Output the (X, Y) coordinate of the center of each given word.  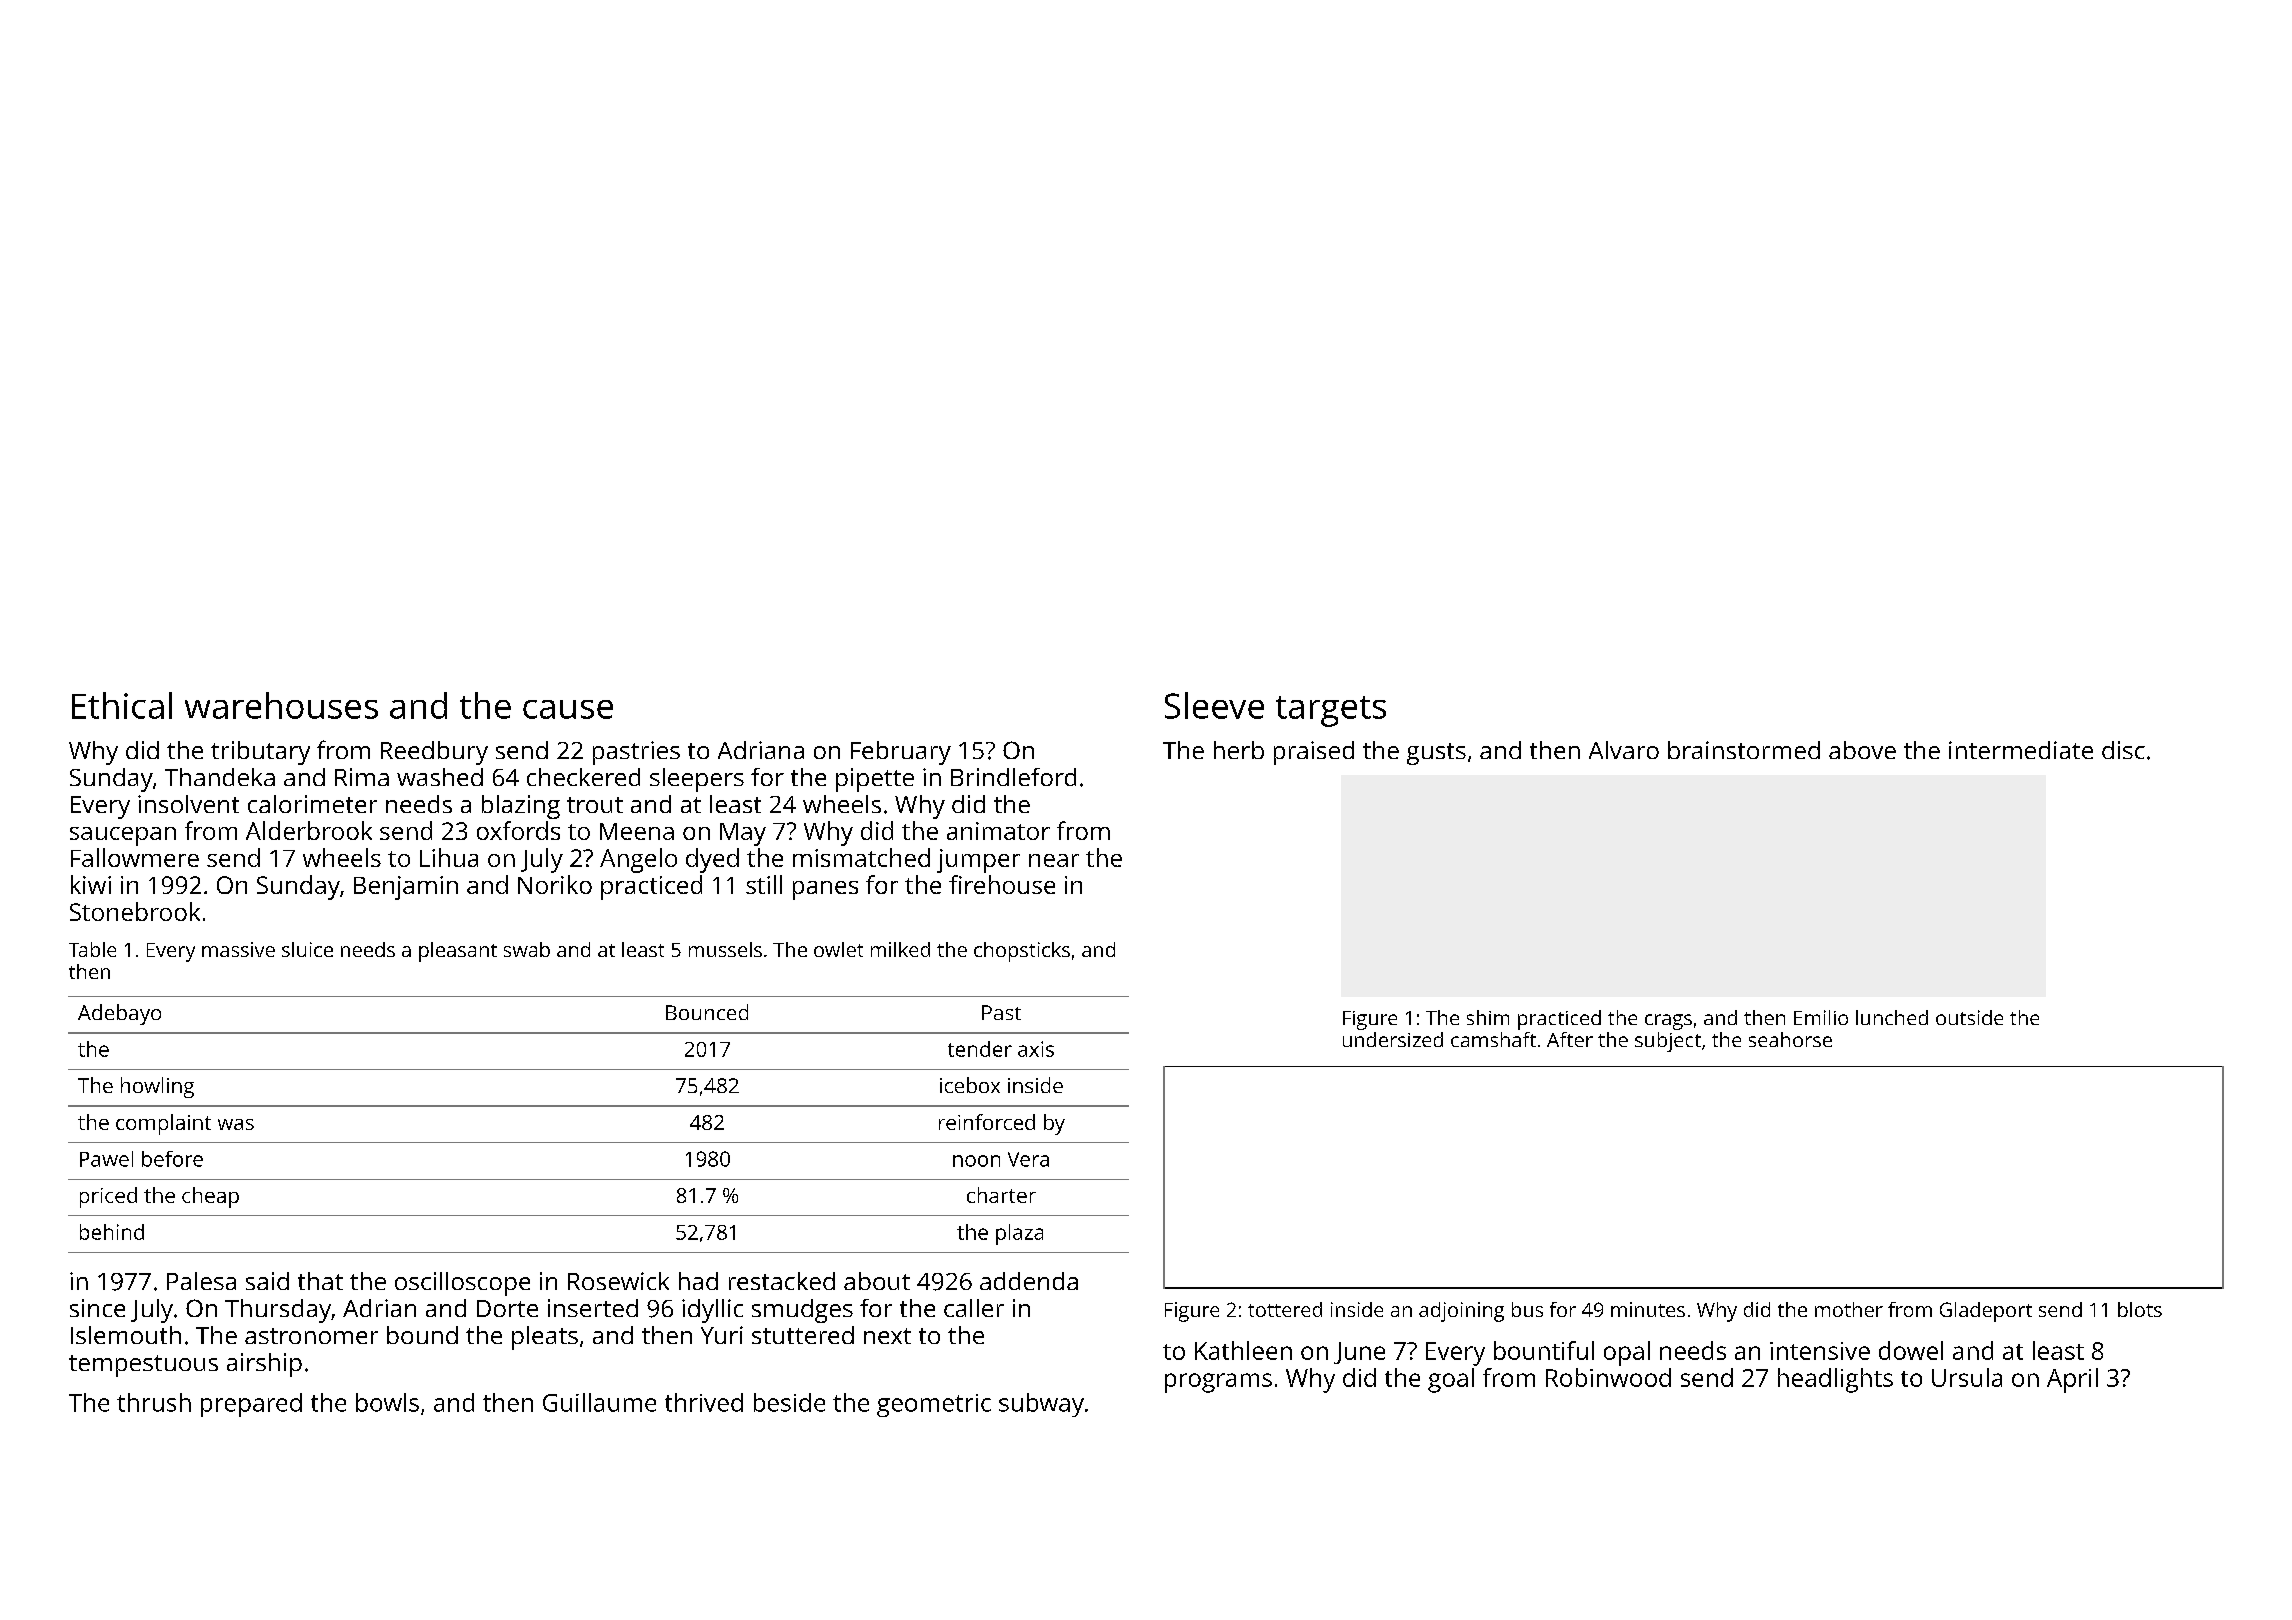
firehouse (1002, 884)
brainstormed (1744, 750)
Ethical (122, 705)
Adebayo (119, 1014)
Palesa (201, 1281)
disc (2123, 750)
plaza (1019, 1234)
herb (1239, 750)
